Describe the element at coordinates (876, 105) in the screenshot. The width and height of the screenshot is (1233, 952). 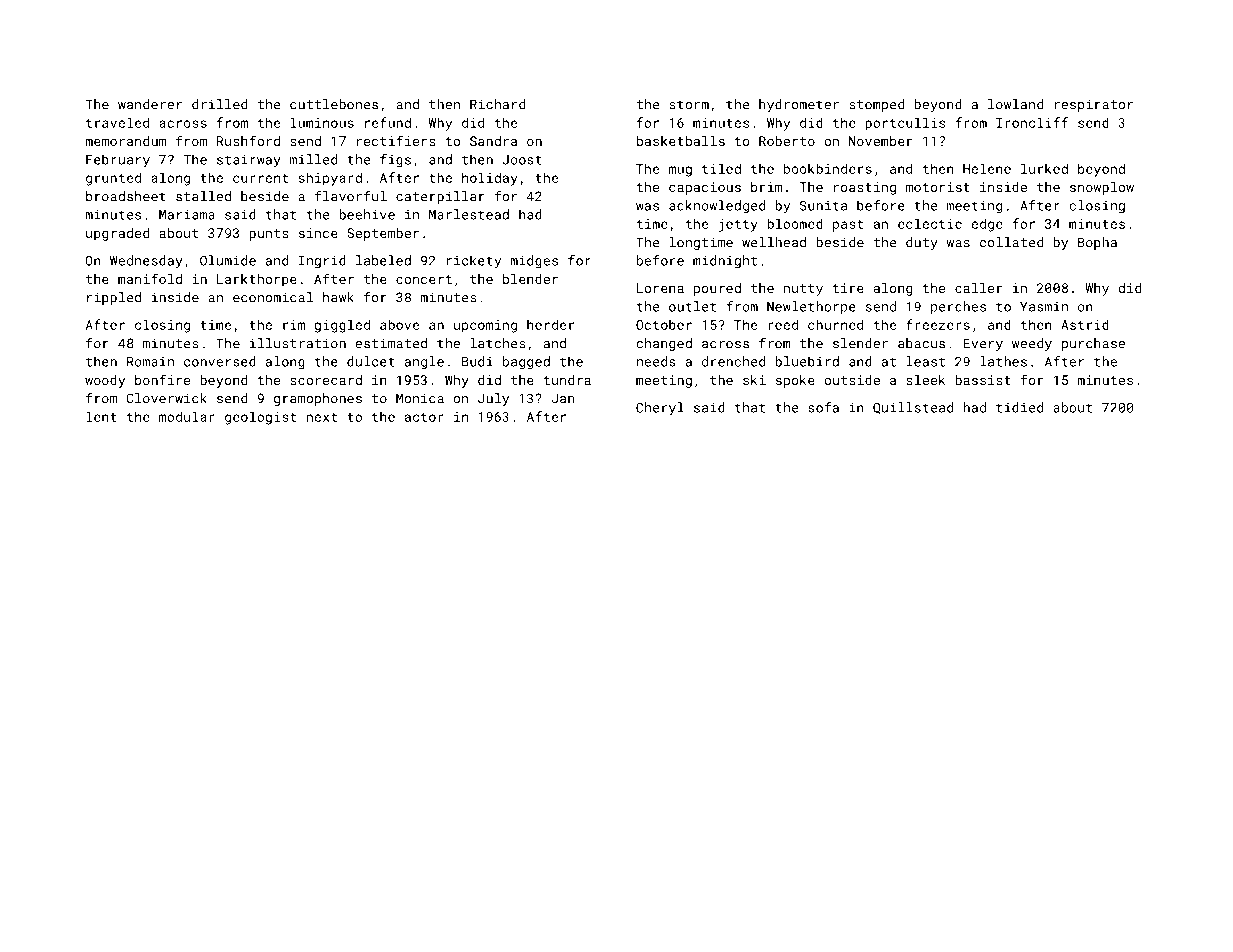
I see `stomped` at that location.
